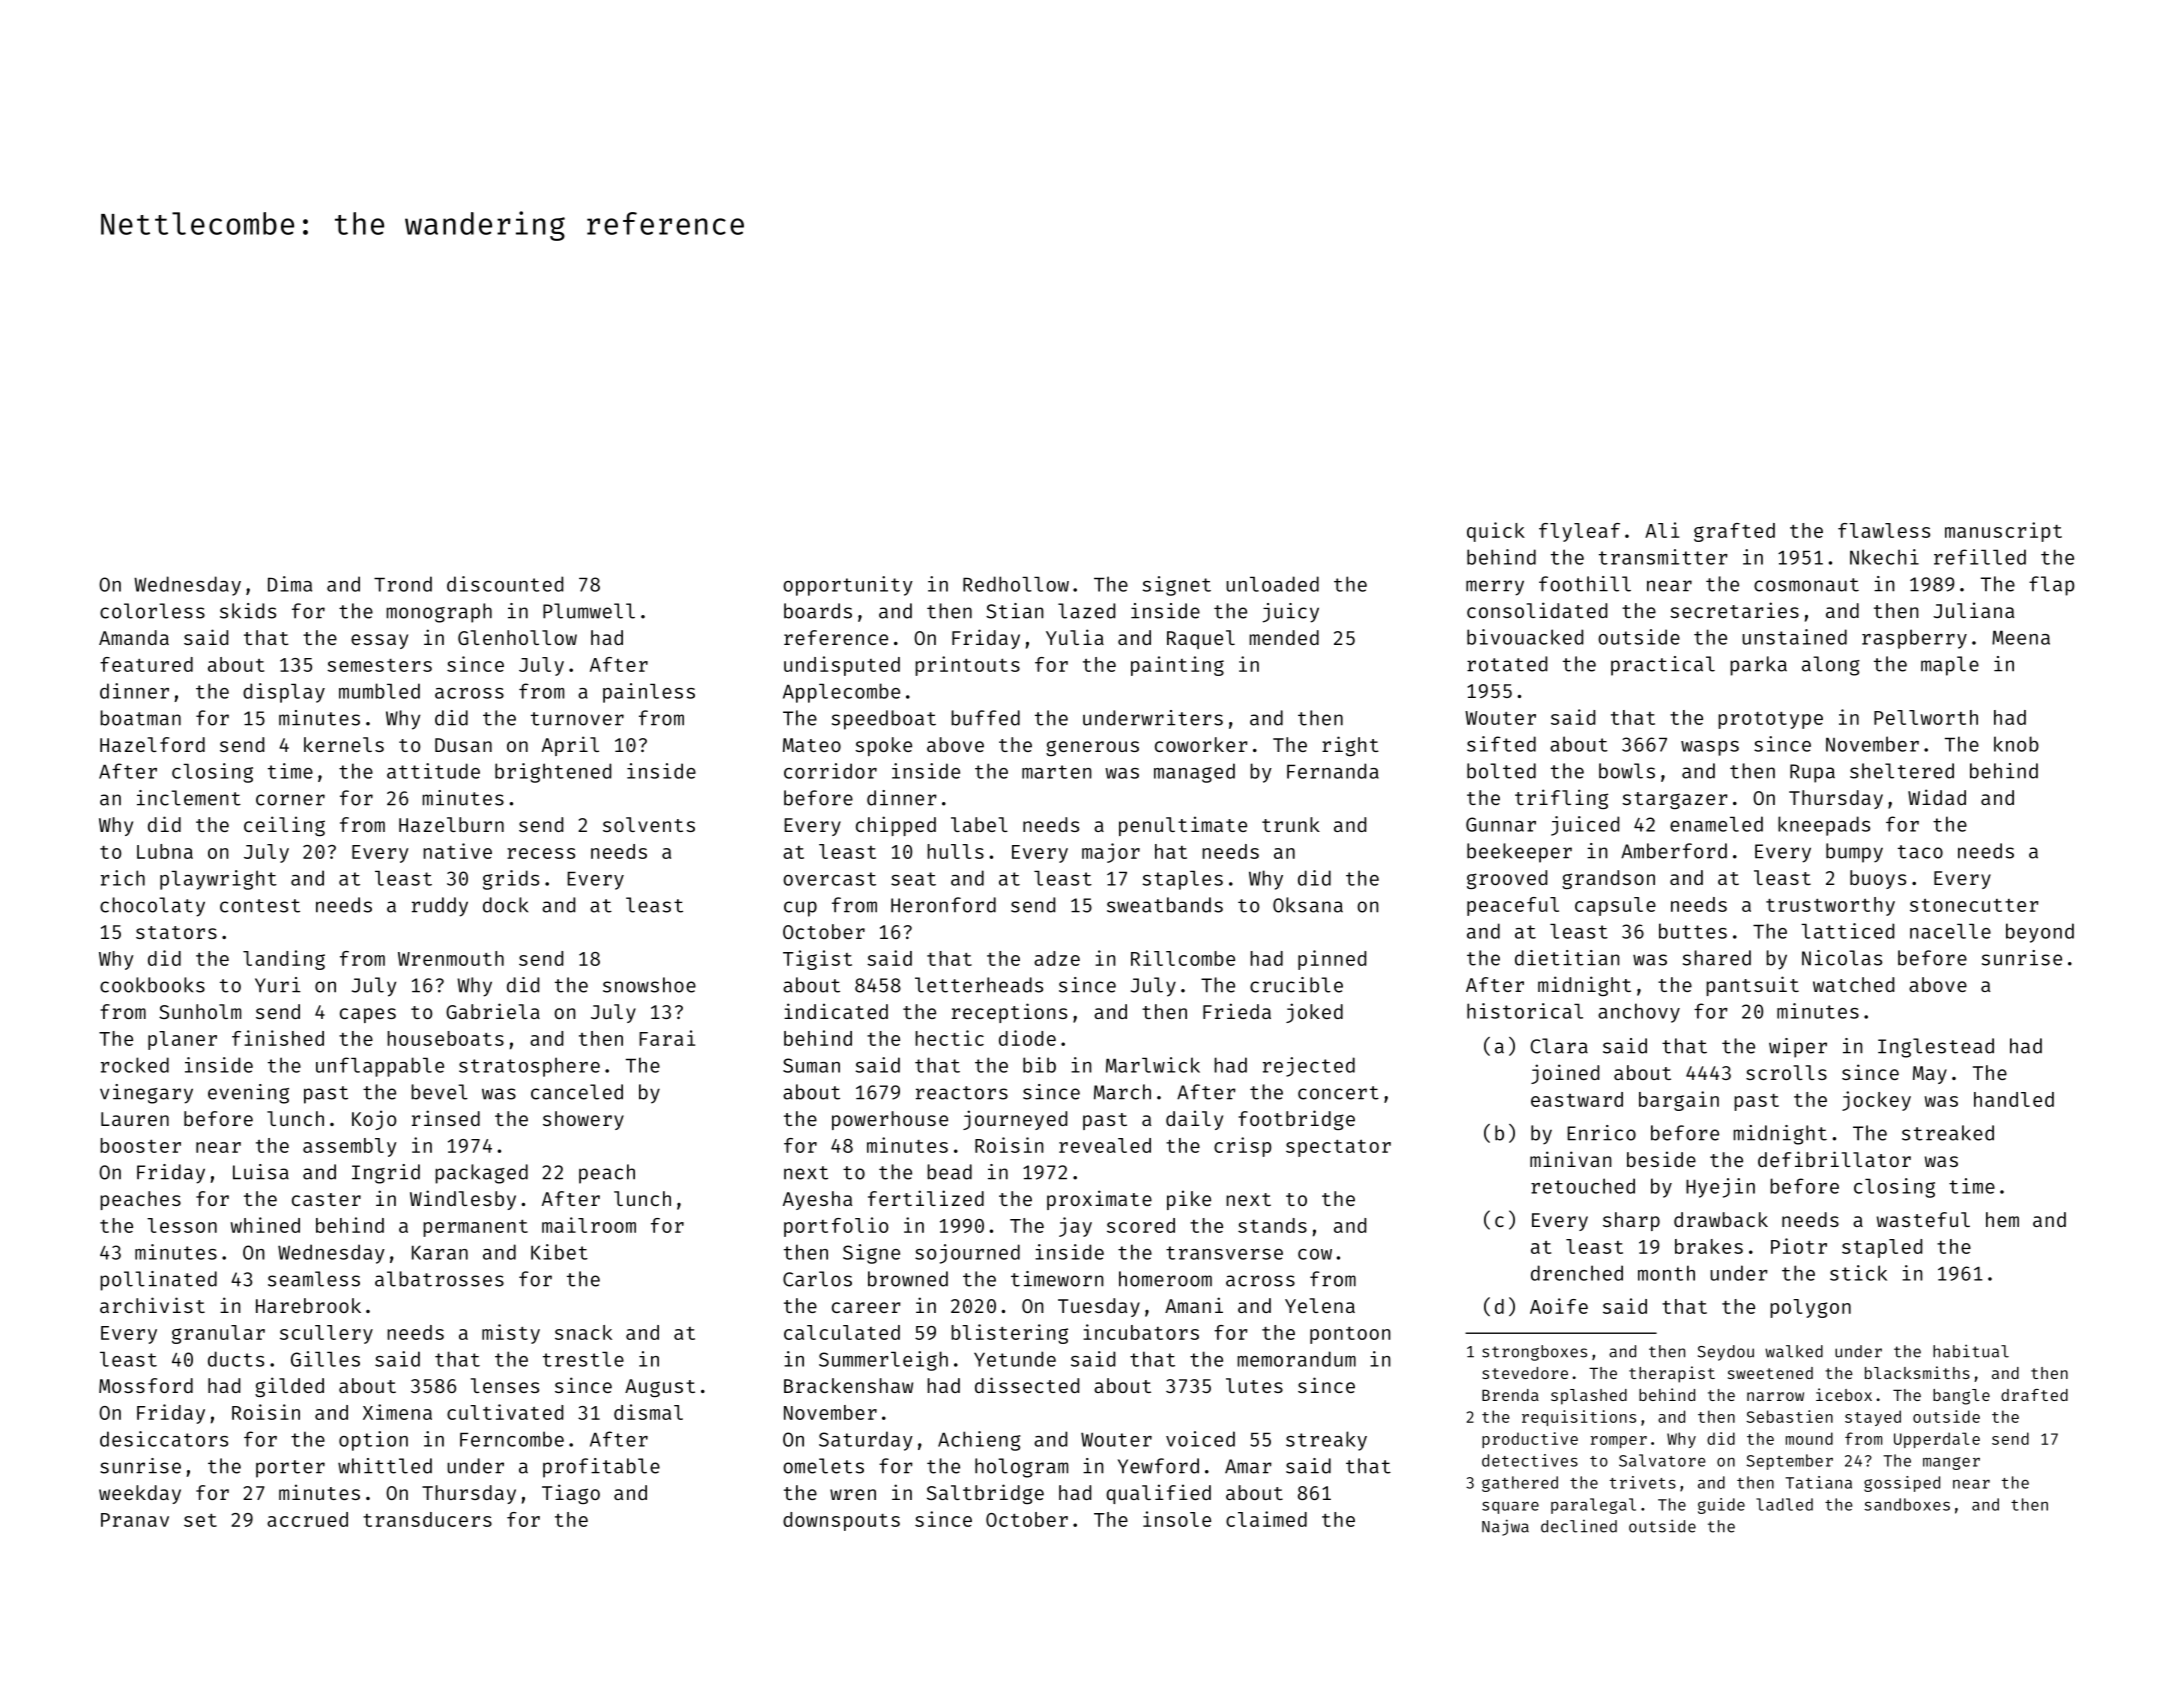  Describe the element at coordinates (290, 584) in the screenshot. I see `Dima` at that location.
